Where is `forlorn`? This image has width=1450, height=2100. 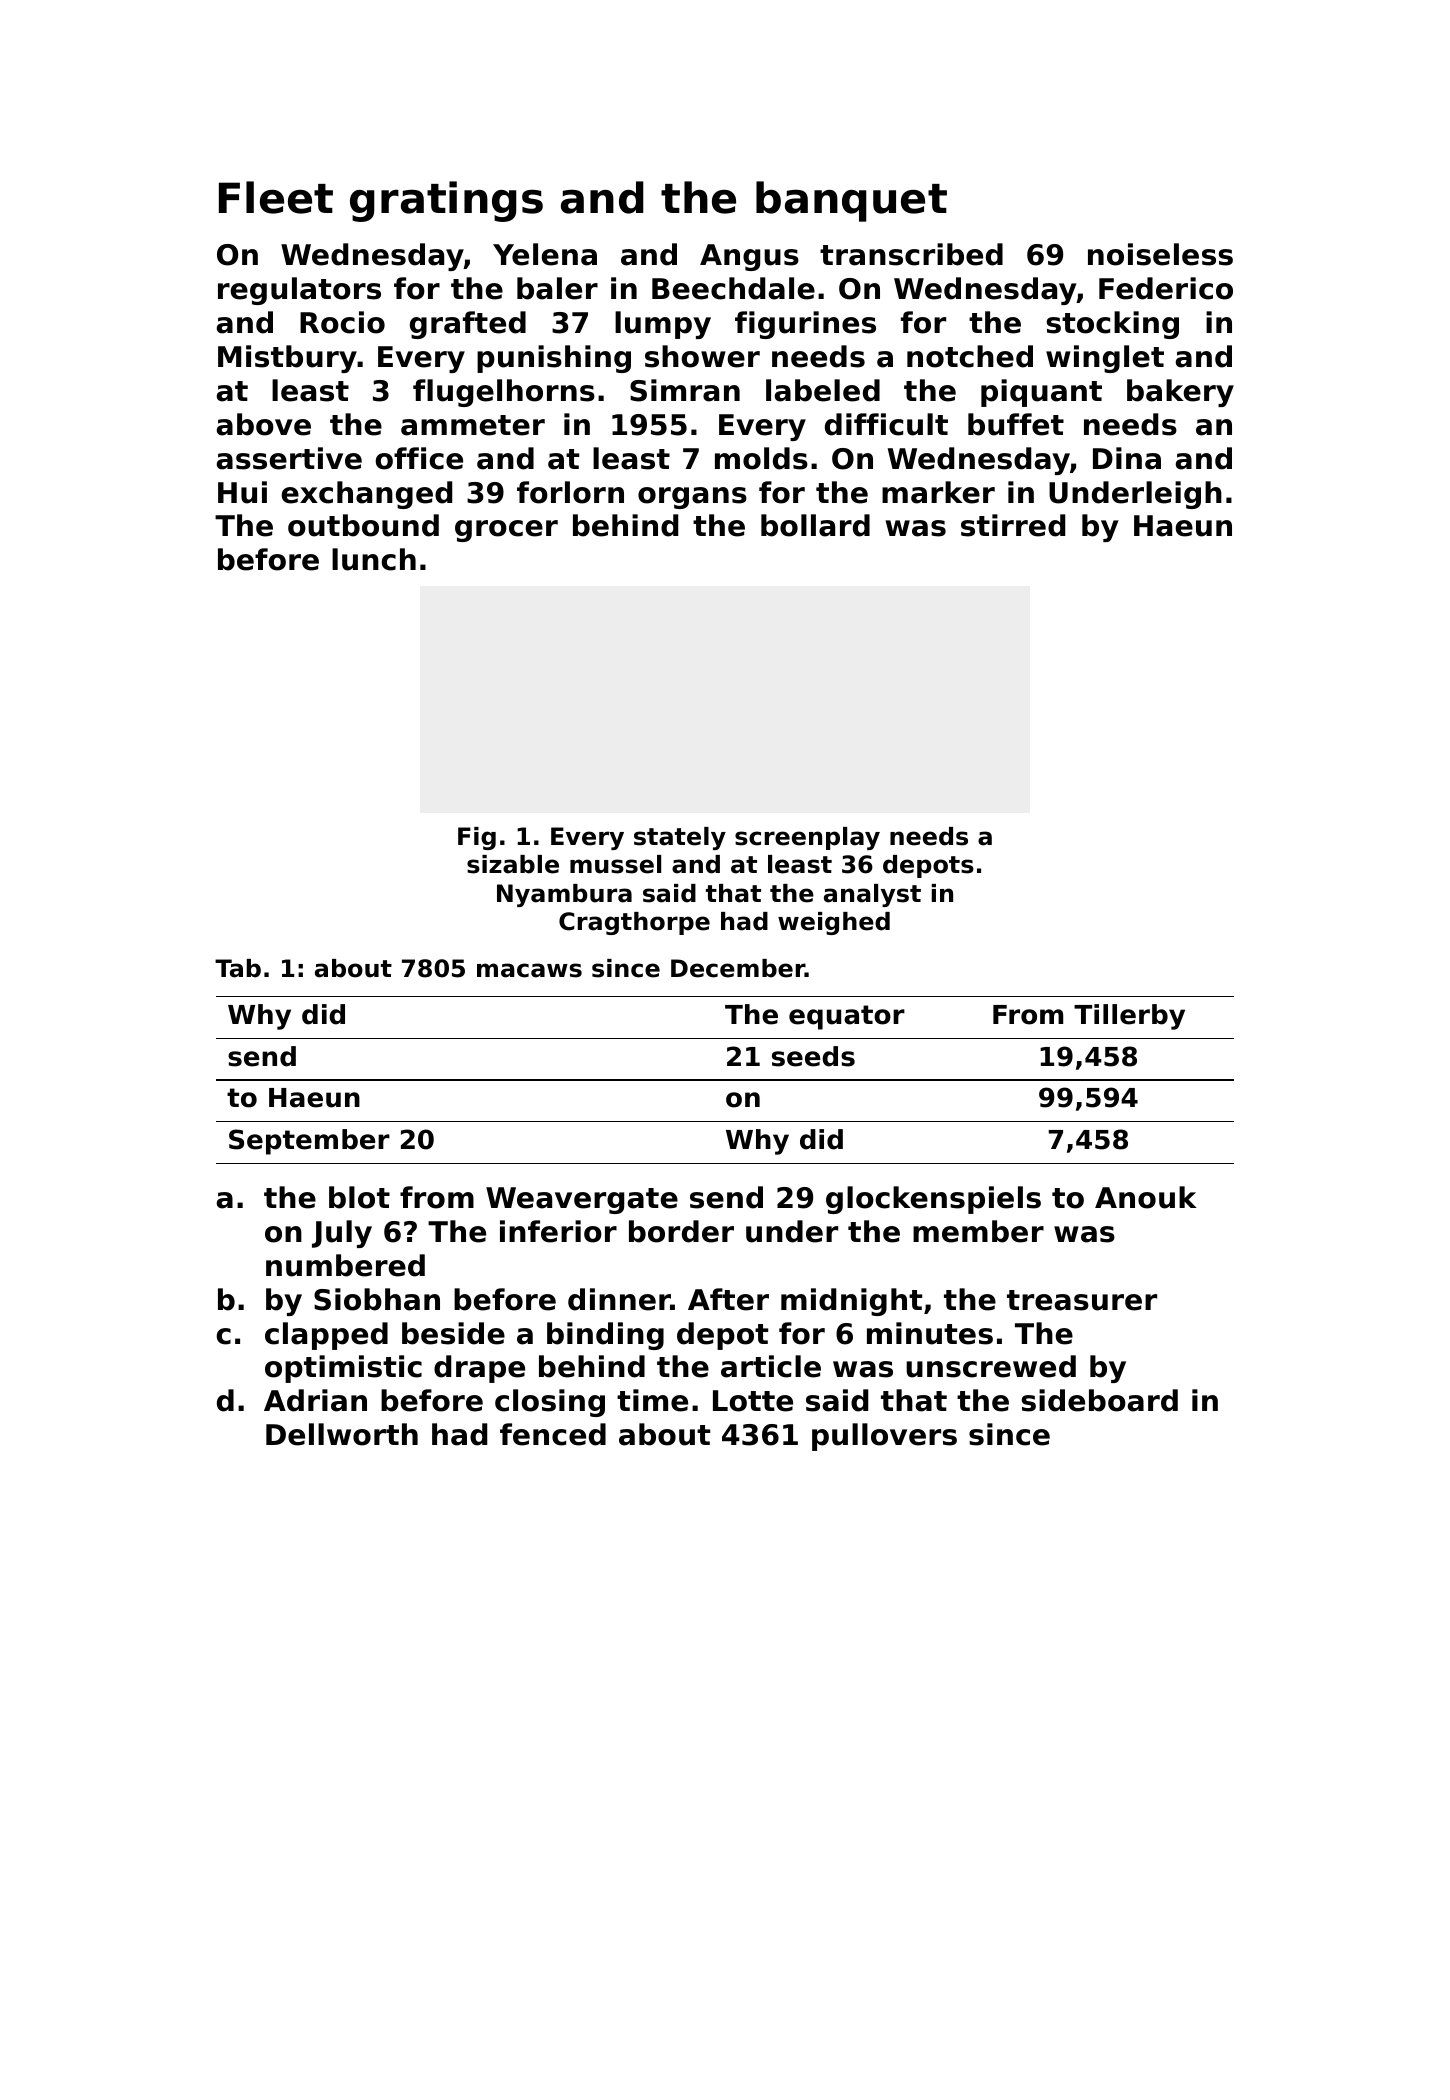 forlorn is located at coordinates (570, 492).
